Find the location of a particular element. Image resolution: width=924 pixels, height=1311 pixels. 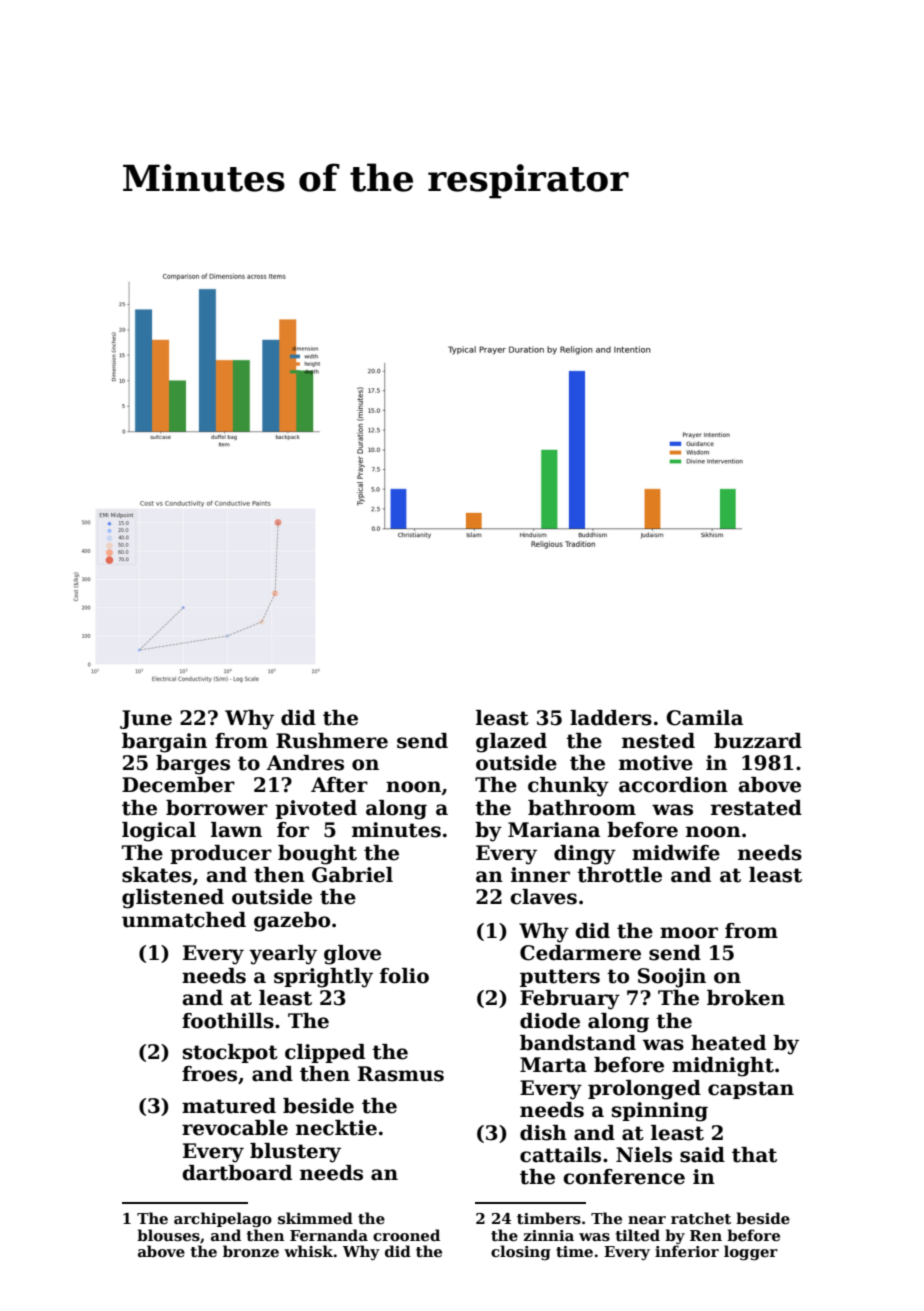

blouses is located at coordinates (168, 1235).
